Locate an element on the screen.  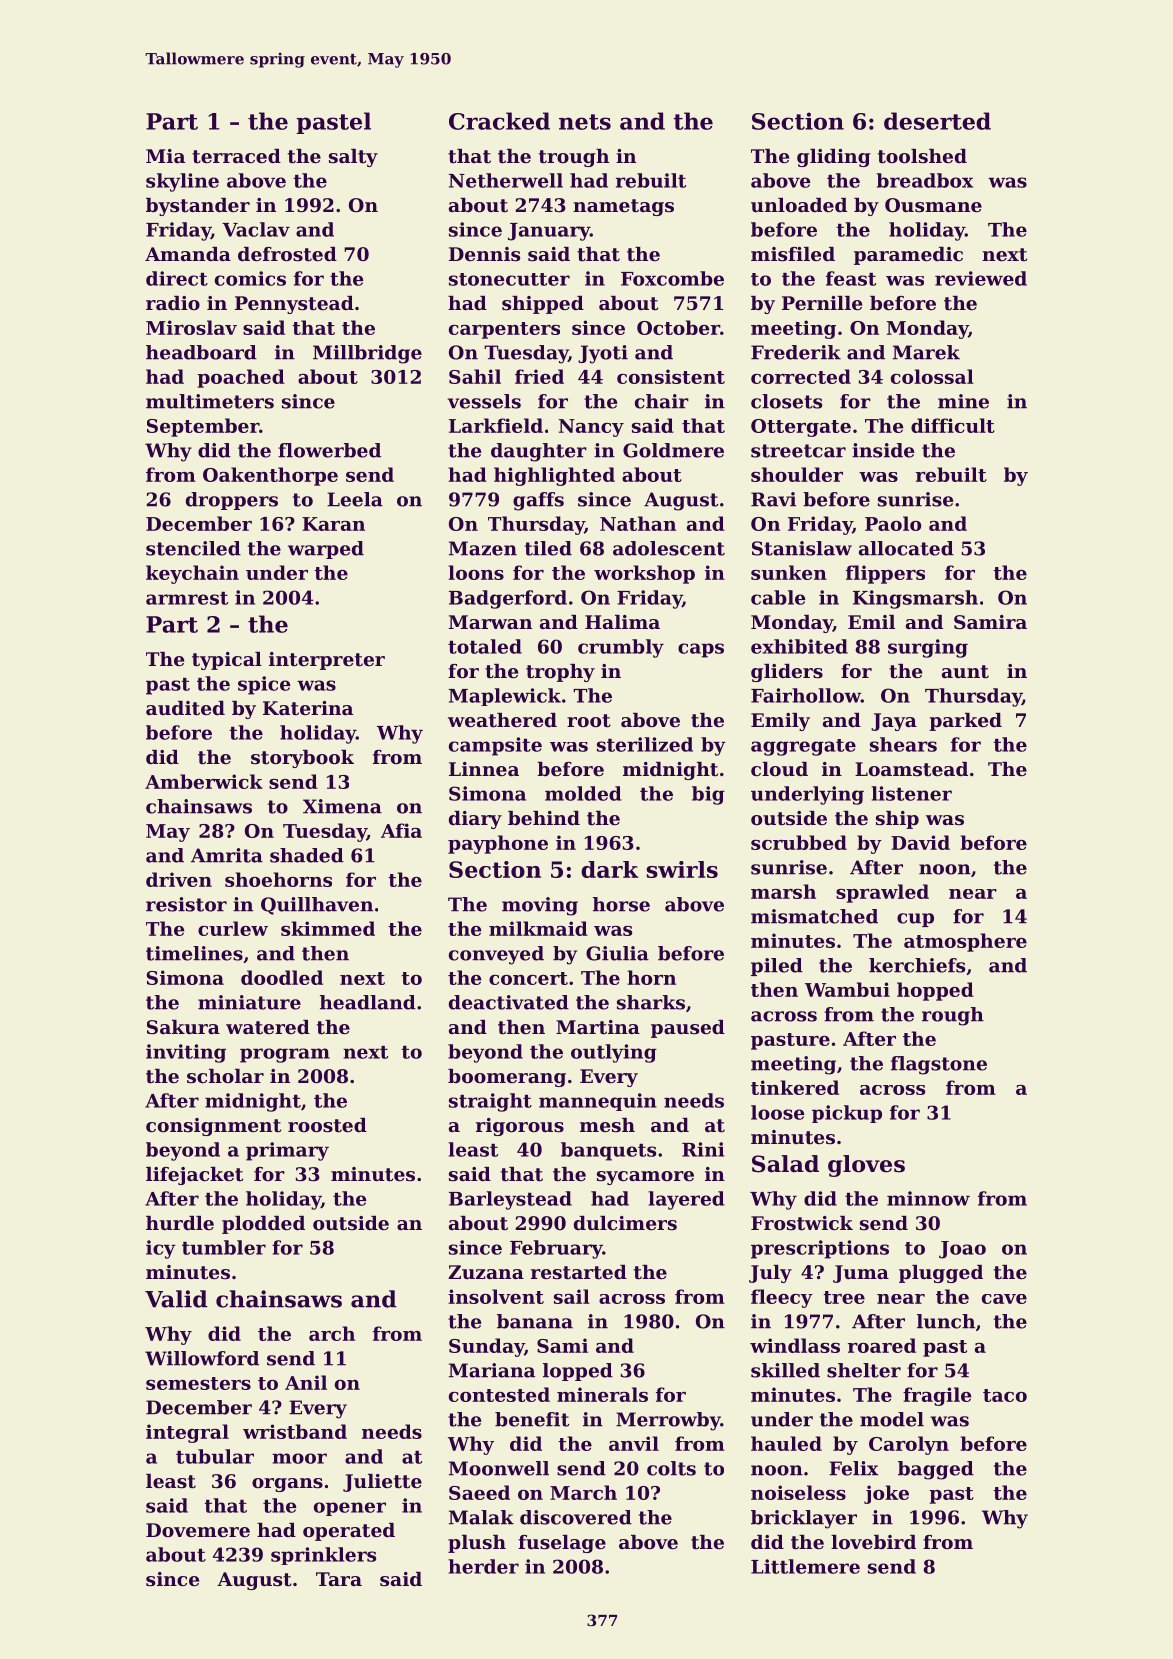
salty is located at coordinates (353, 158).
